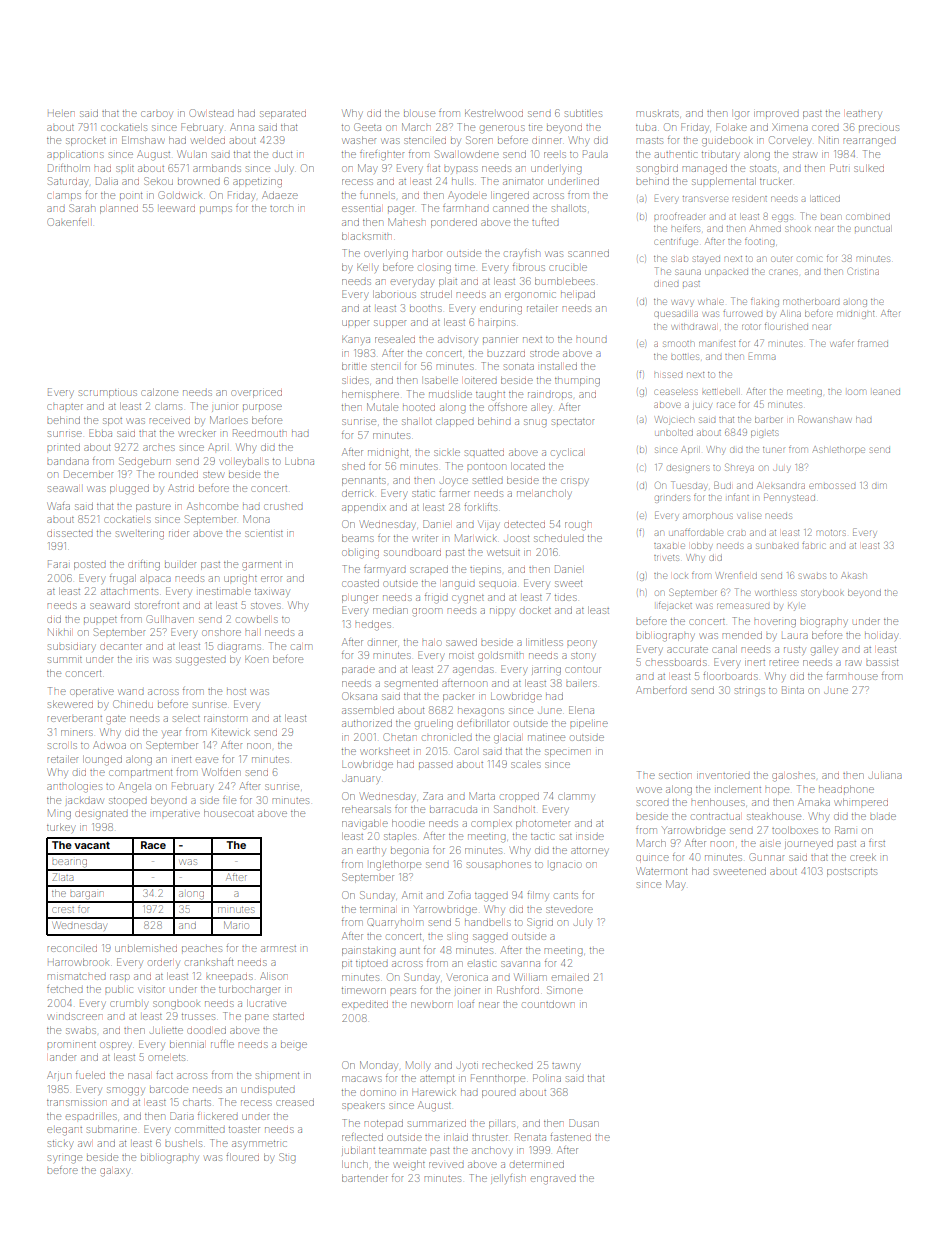 Image resolution: width=952 pixels, height=1233 pixels. What do you see at coordinates (672, 499) in the document?
I see `grinders` at bounding box center [672, 499].
